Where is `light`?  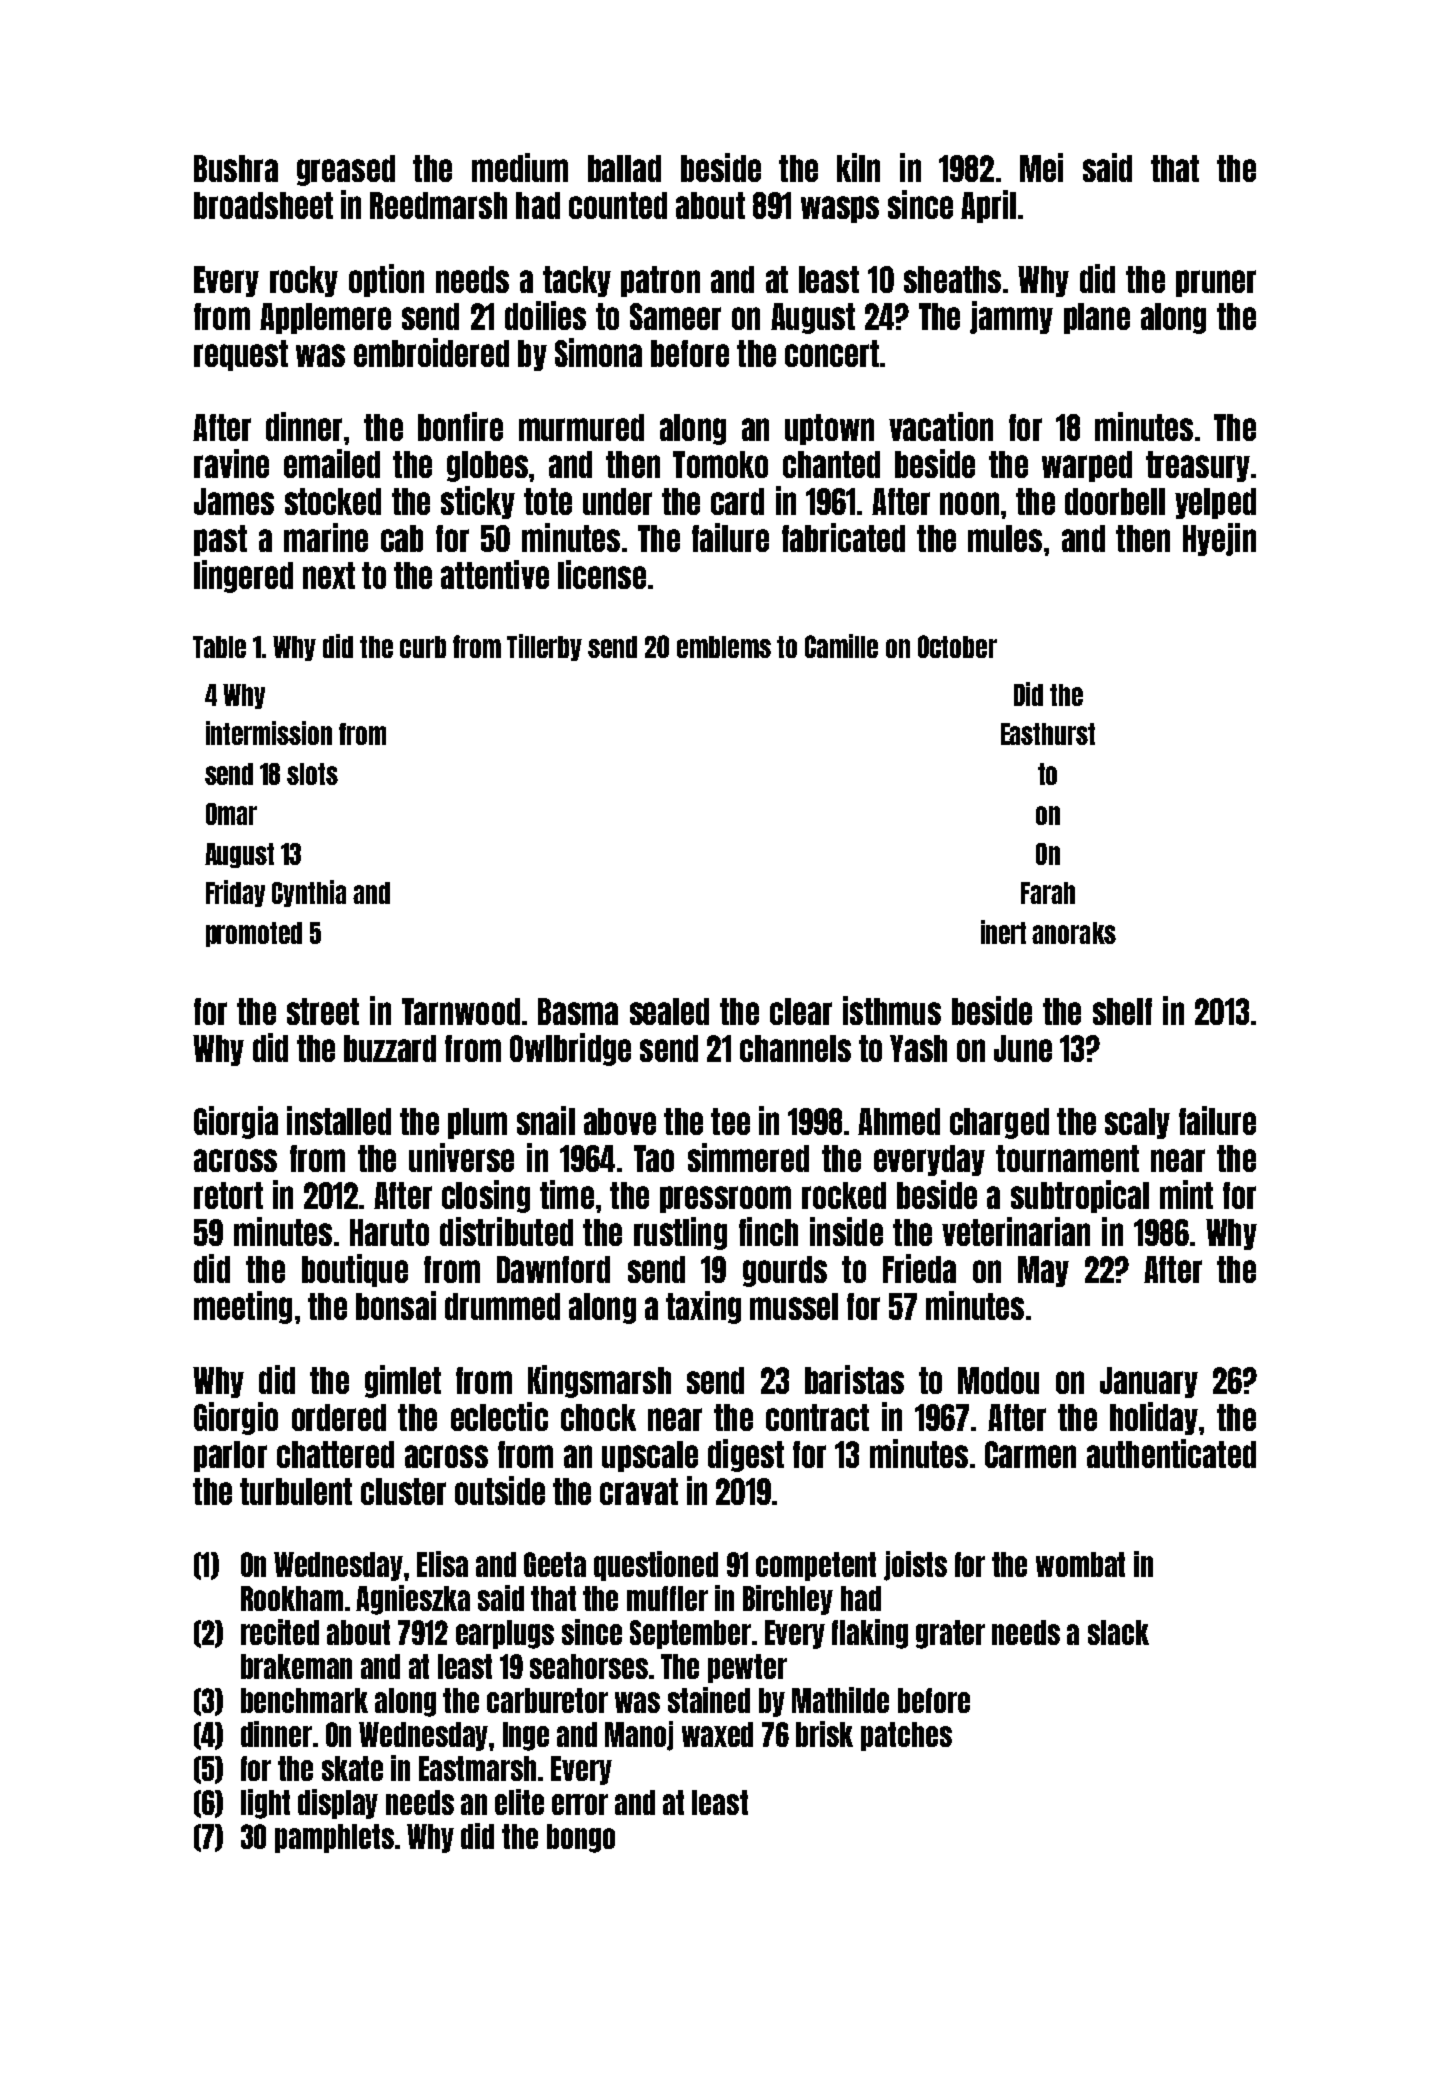 light is located at coordinates (265, 1804).
